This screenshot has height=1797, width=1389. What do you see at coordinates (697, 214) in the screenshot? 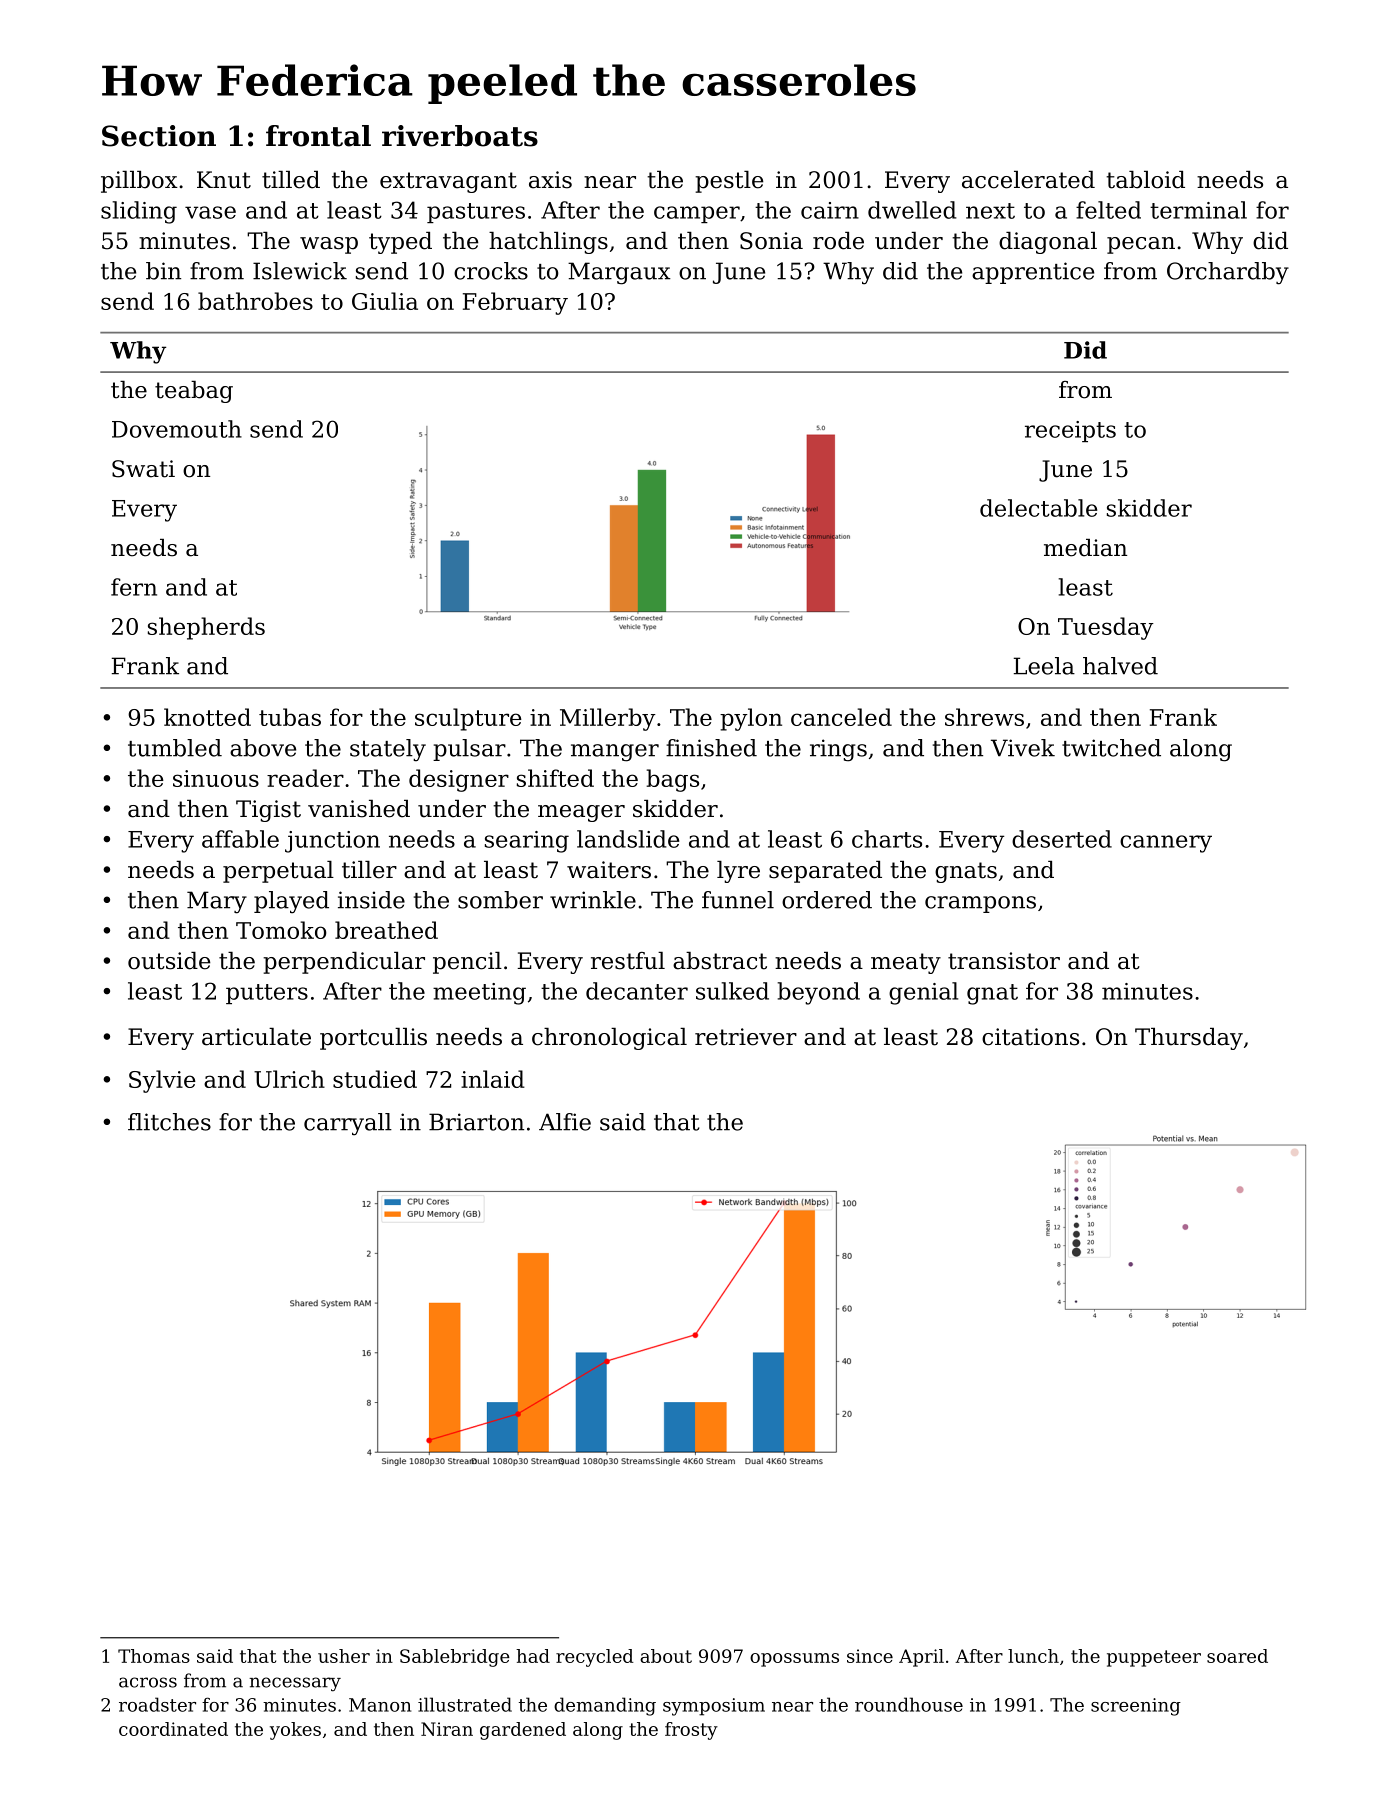
I see `camper` at bounding box center [697, 214].
